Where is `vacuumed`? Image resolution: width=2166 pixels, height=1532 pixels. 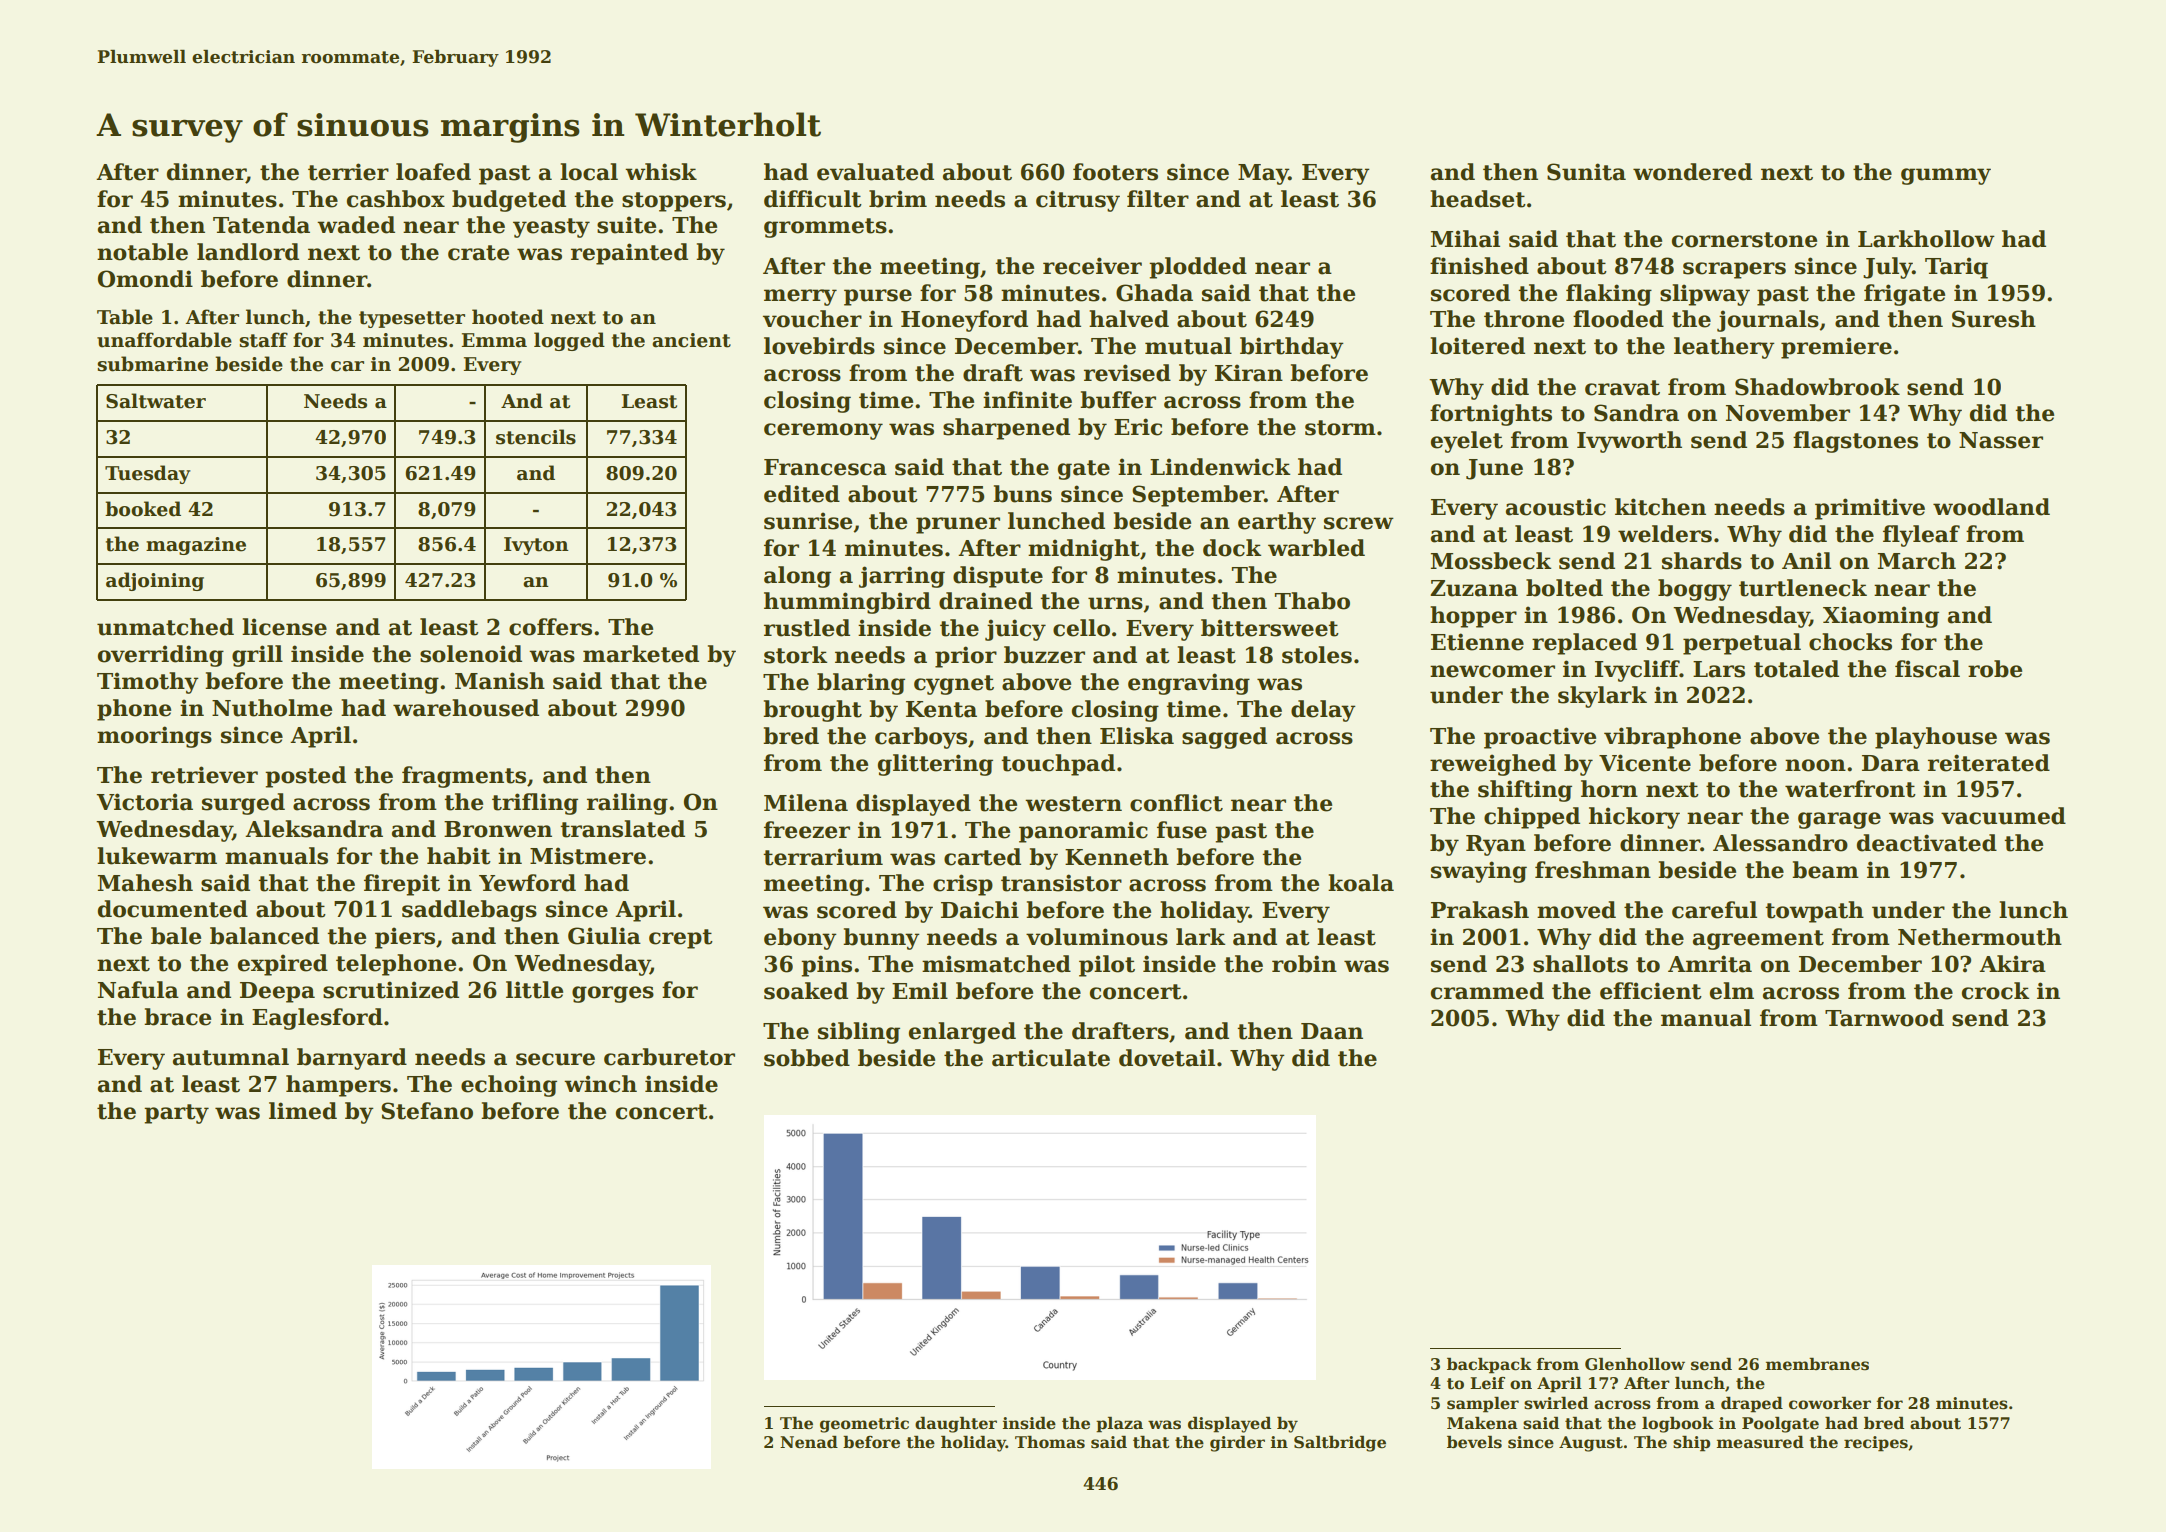 vacuumed is located at coordinates (2003, 816).
